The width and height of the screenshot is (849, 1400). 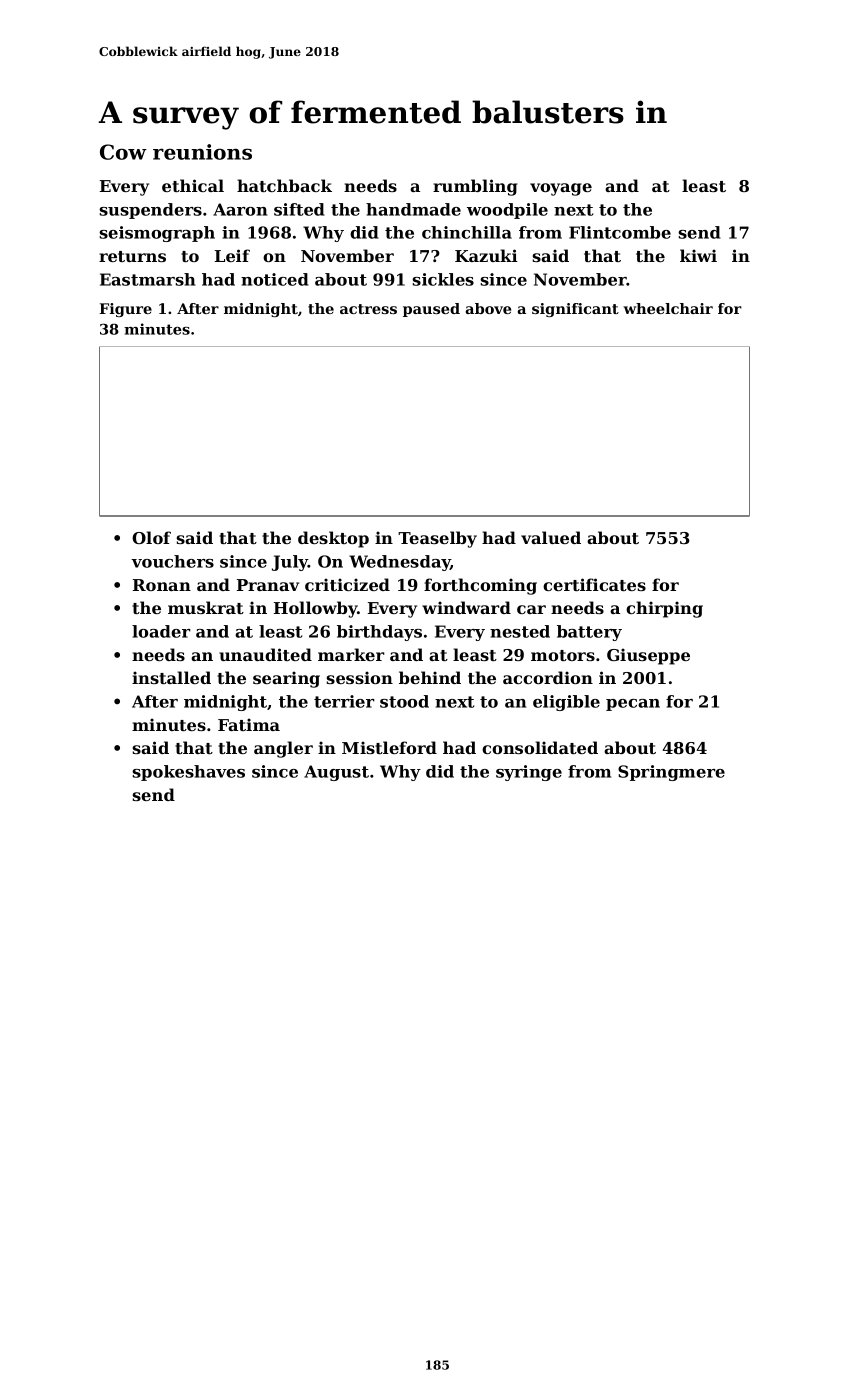 What do you see at coordinates (389, 747) in the screenshot?
I see `Mistleford` at bounding box center [389, 747].
